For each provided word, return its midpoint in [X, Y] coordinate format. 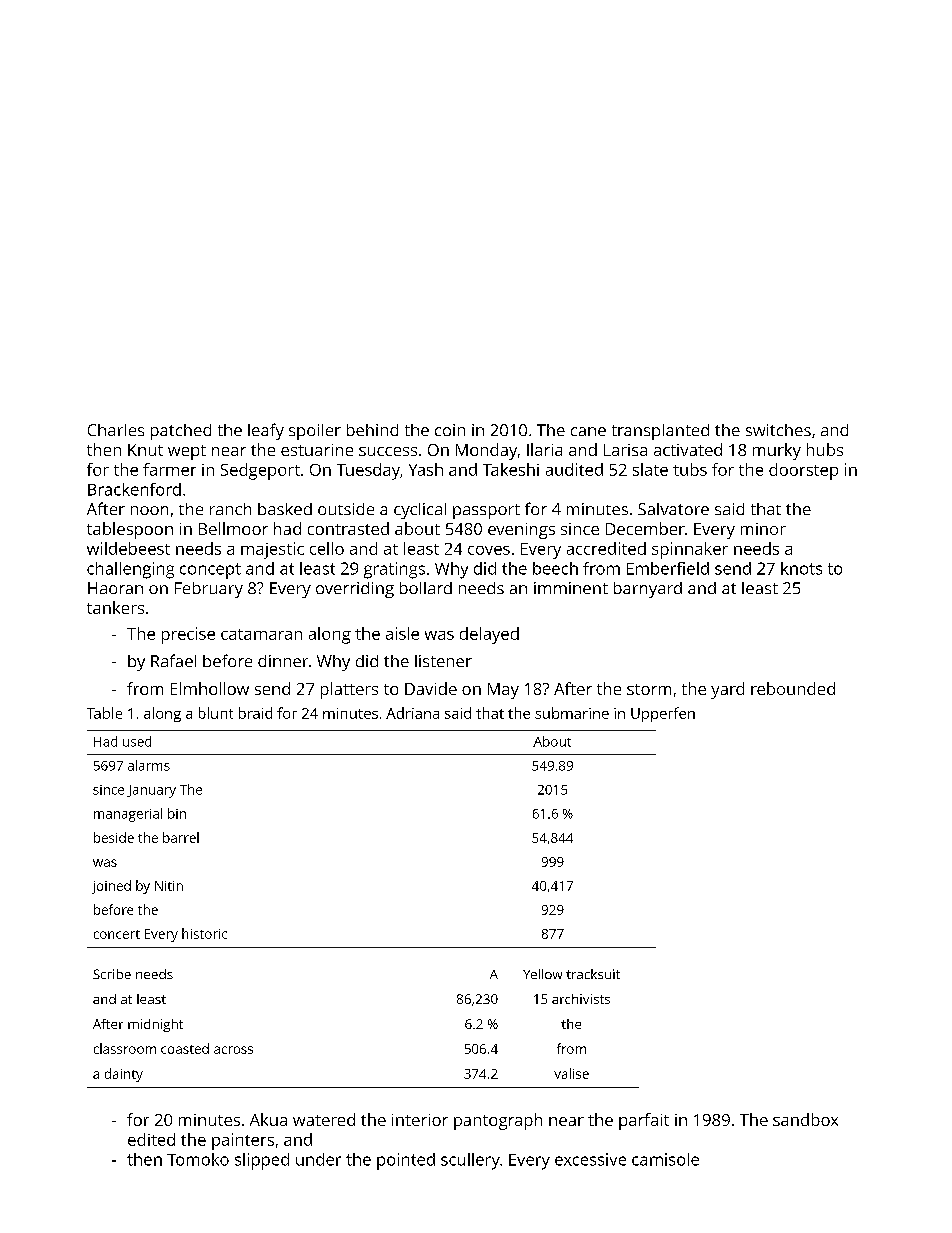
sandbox [805, 1119]
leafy [266, 431]
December [645, 528]
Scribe [112, 974]
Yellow [542, 974]
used [137, 741]
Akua [268, 1119]
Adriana [412, 713]
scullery [470, 1161]
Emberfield [668, 568]
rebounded [793, 688]
